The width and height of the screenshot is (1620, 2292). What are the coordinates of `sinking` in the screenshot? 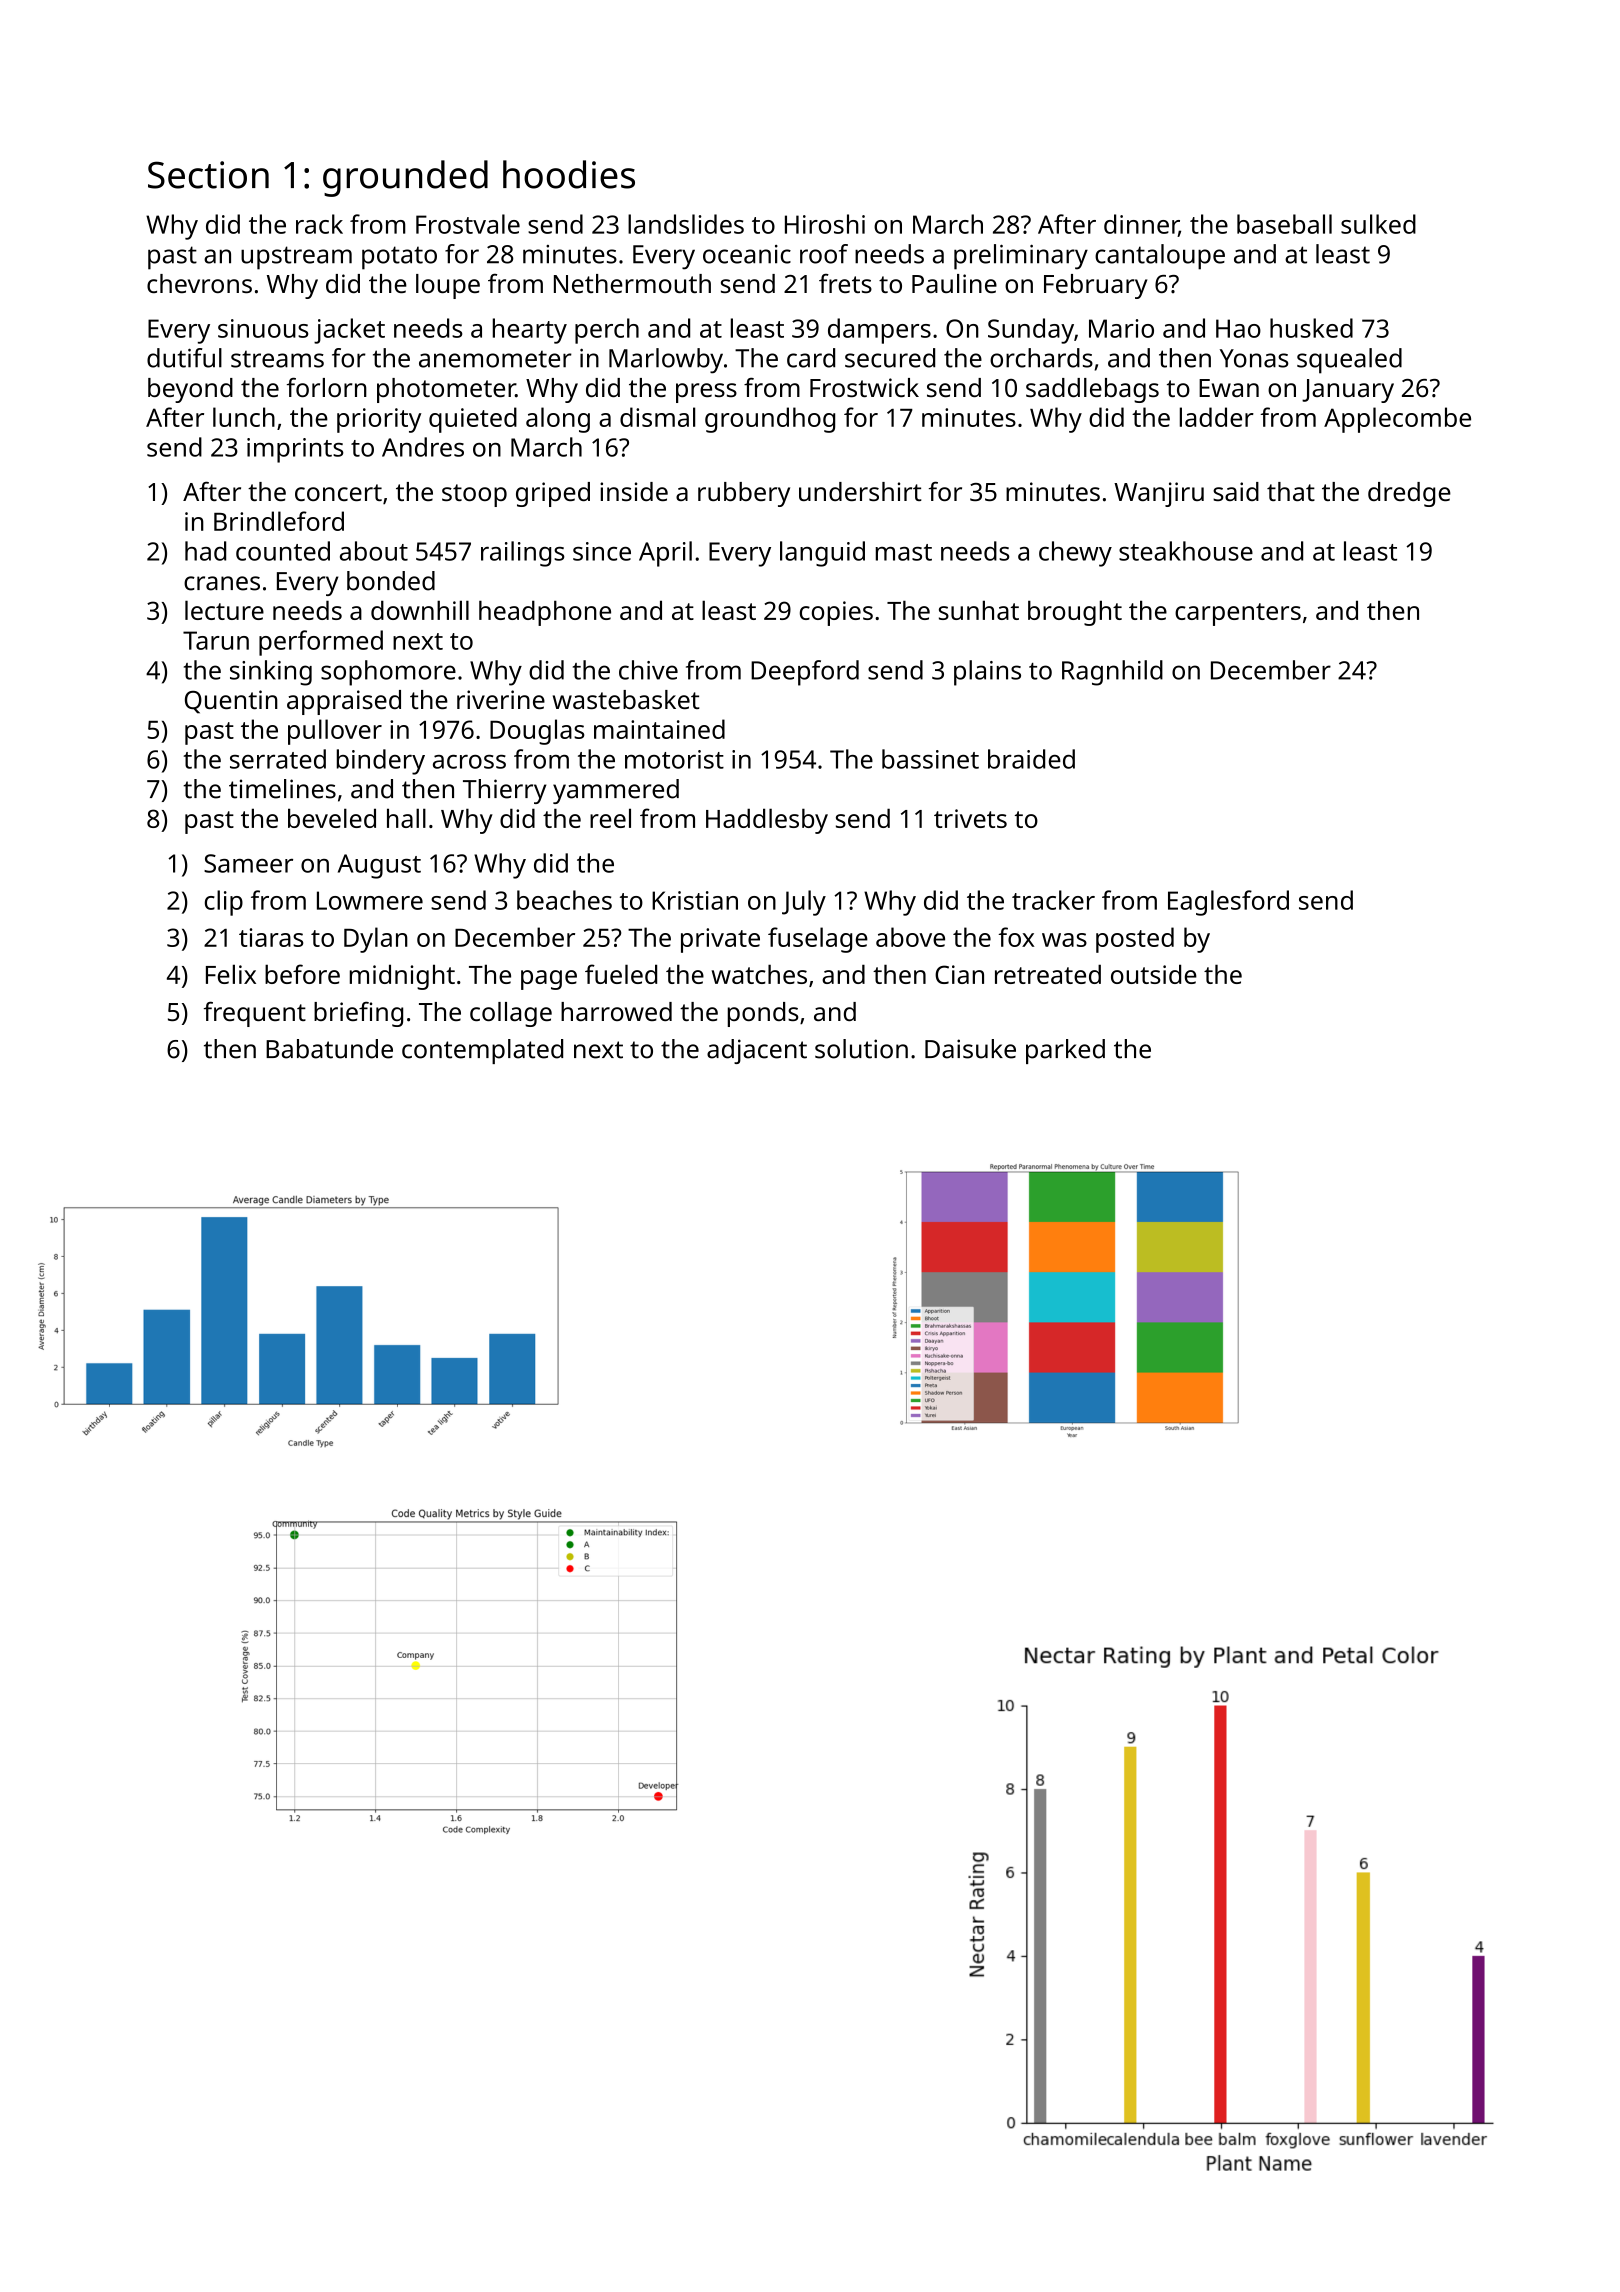 It's located at (271, 673).
